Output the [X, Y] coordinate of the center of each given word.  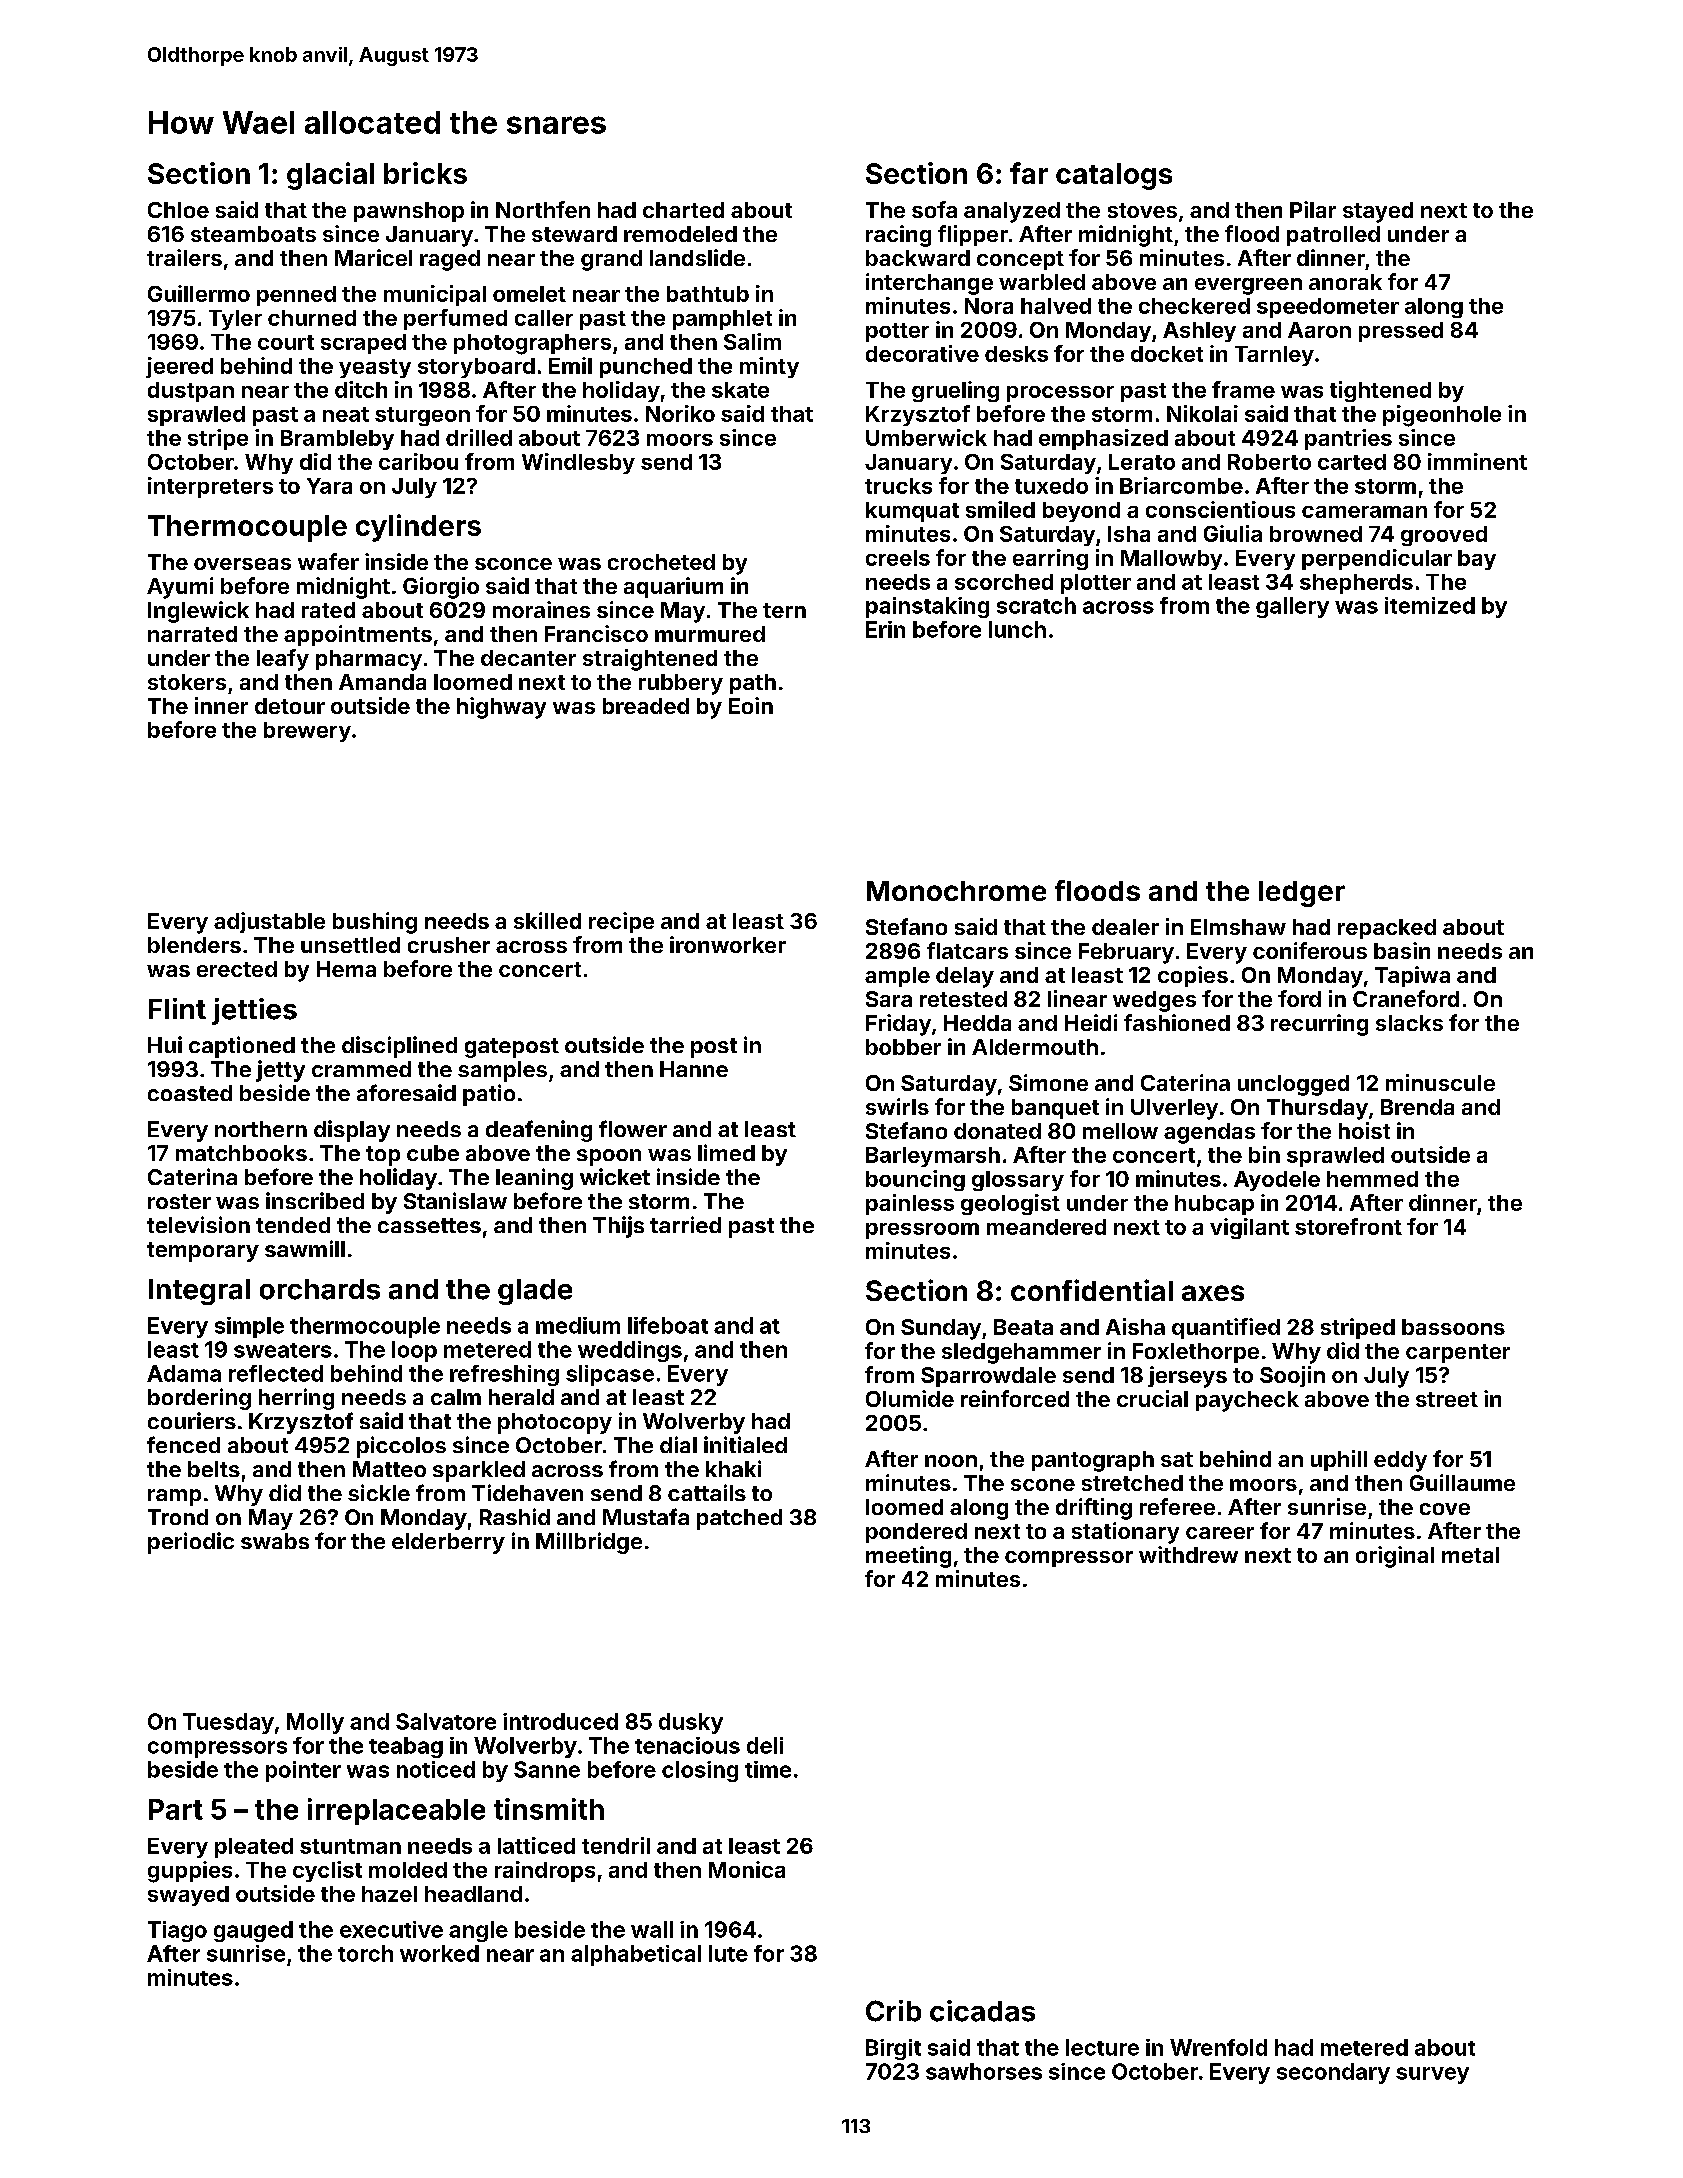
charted [683, 210]
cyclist [327, 1871]
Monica [747, 1869]
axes [1213, 1293]
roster [179, 1201]
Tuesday [228, 1723]
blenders [194, 945]
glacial [330, 176]
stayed [1378, 212]
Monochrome [956, 891]
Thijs [618, 1227]
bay [1477, 560]
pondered [916, 1533]
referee [1177, 1506]
